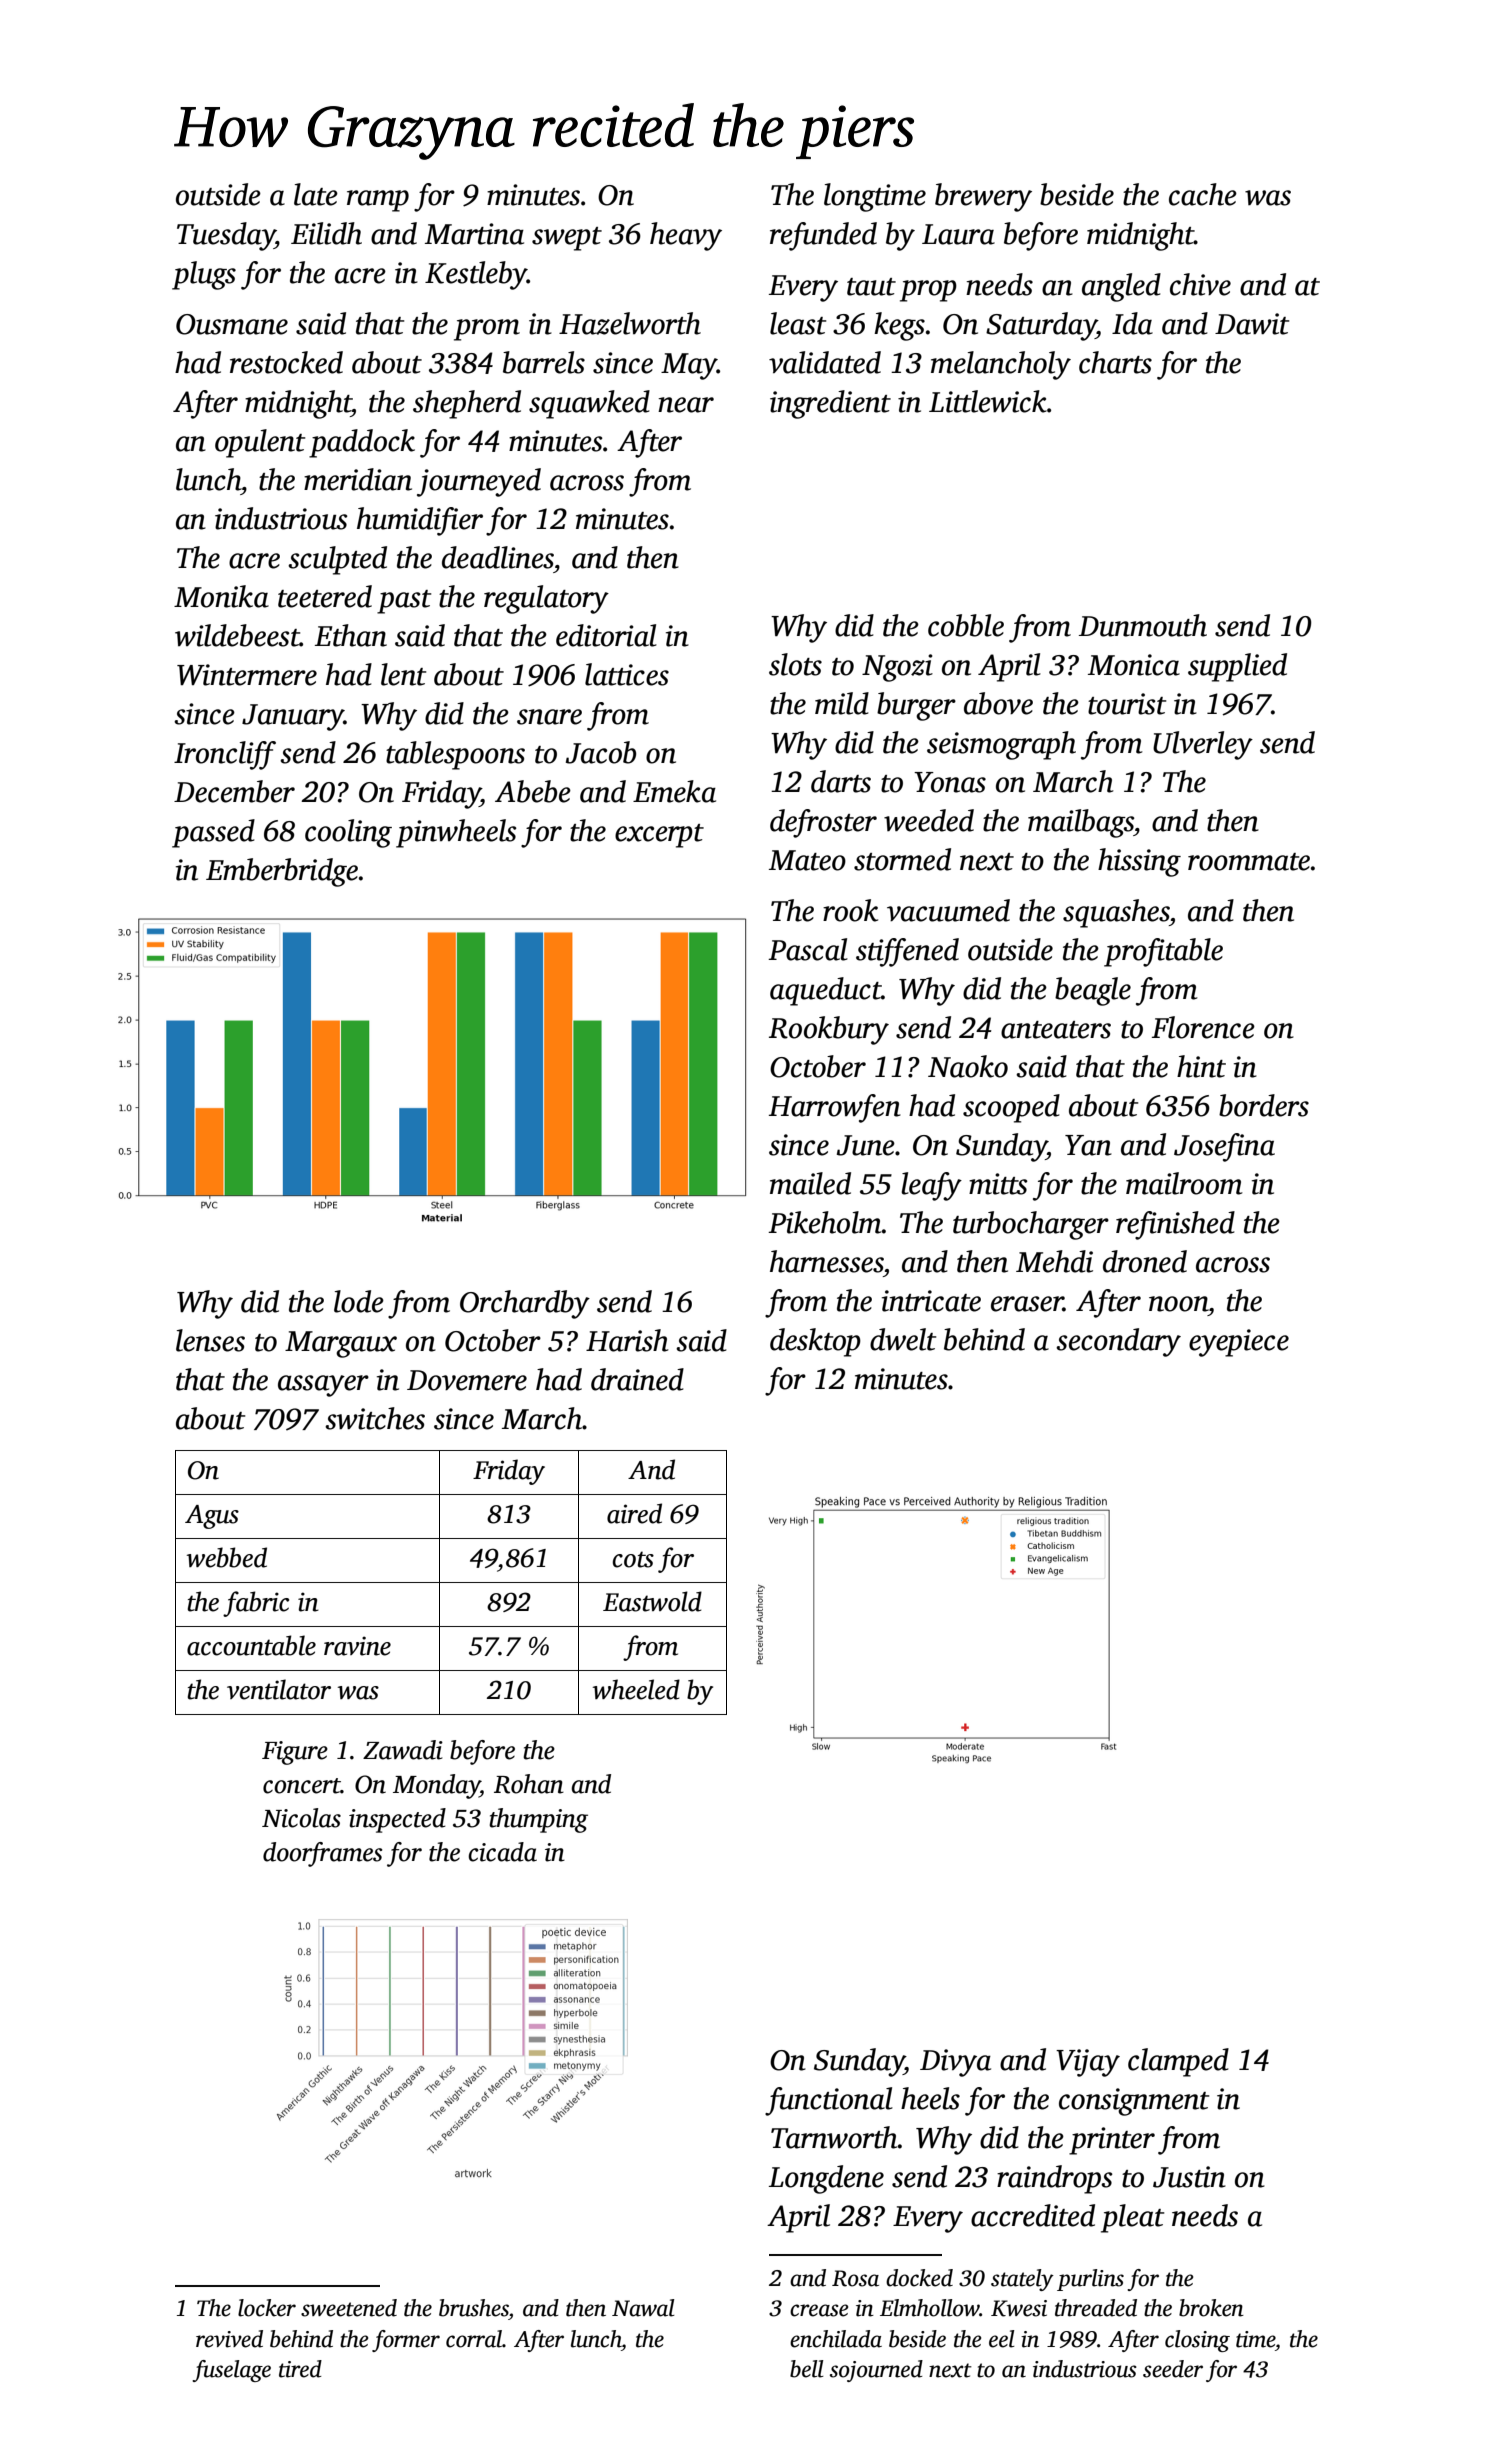  What do you see at coordinates (643, 2308) in the screenshot?
I see `Nawal` at bounding box center [643, 2308].
